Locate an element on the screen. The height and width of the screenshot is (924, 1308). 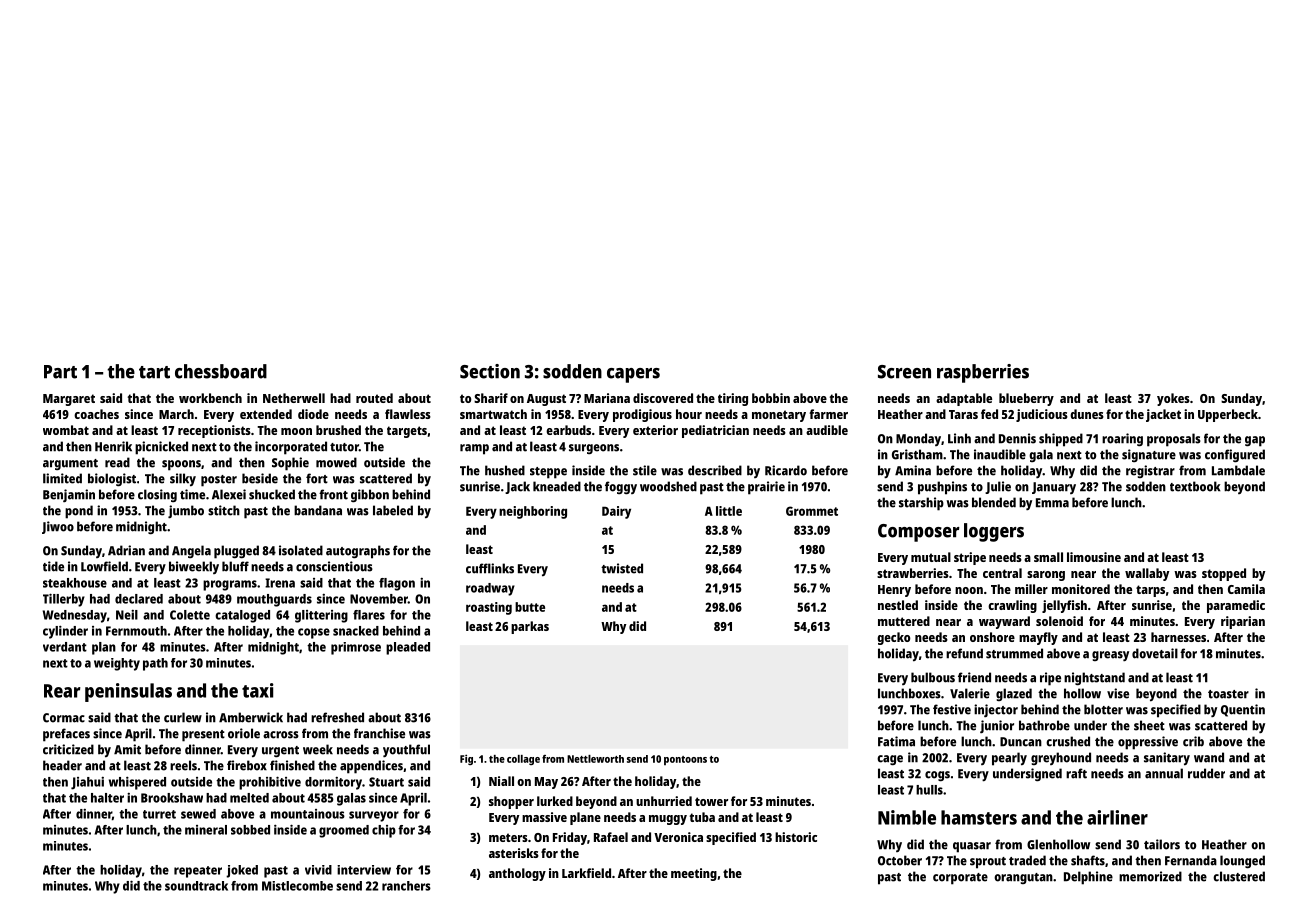
capers is located at coordinates (633, 375).
